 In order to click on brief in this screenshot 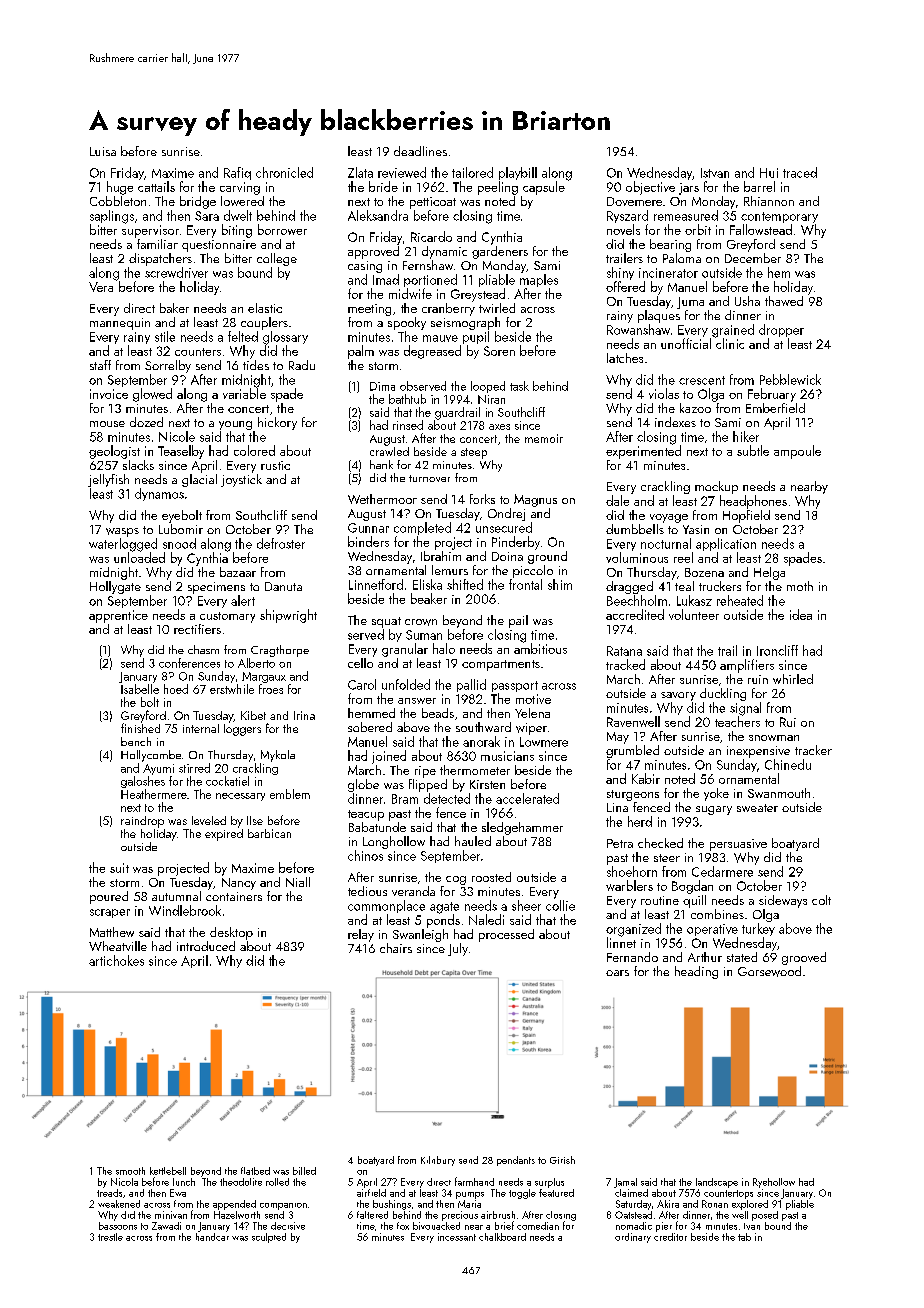, I will do `click(504, 1225)`.
